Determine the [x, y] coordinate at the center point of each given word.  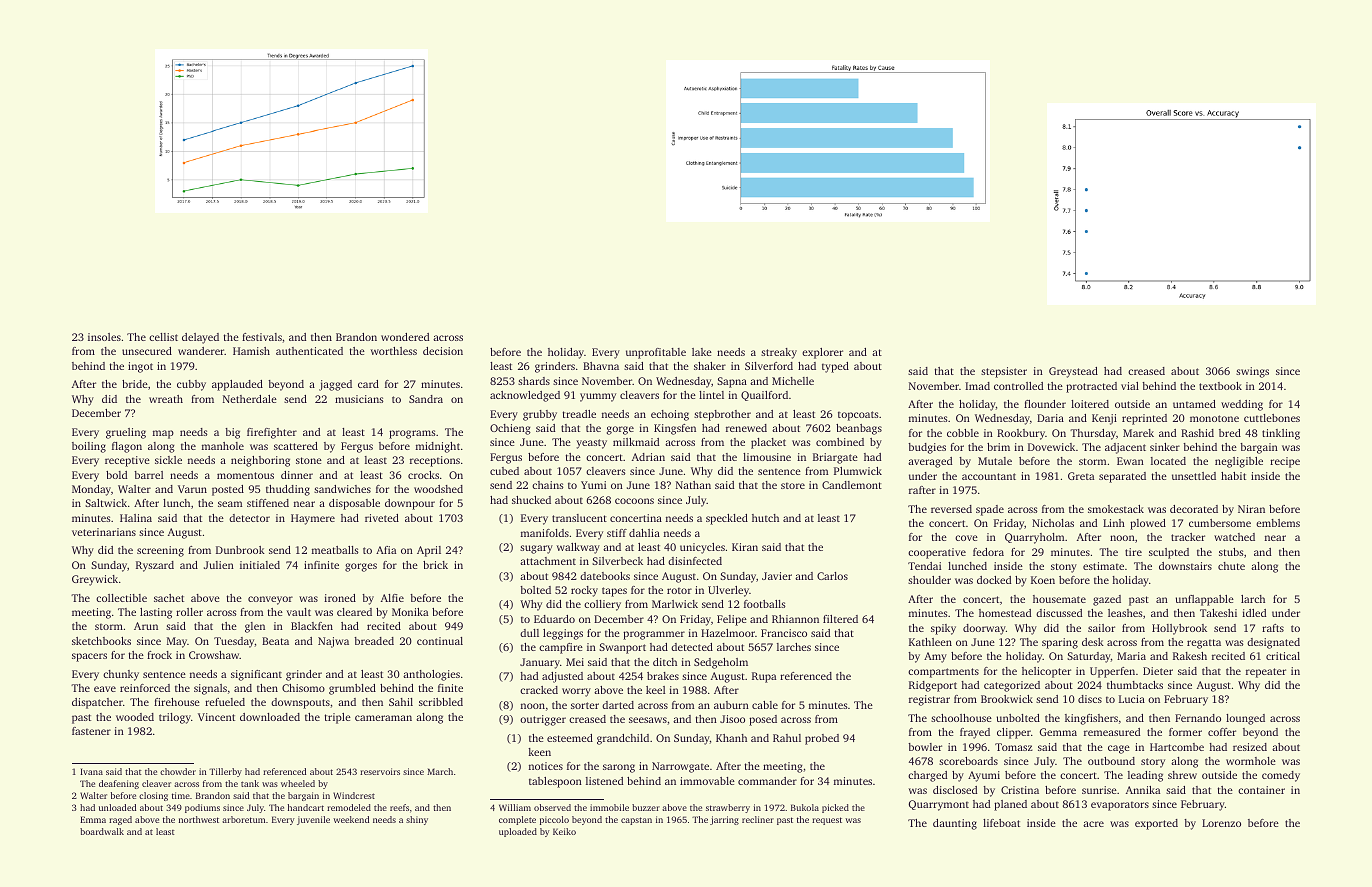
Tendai [924, 566]
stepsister [1004, 372]
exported [1156, 824]
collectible [121, 598]
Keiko [564, 831]
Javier [777, 576]
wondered [405, 337]
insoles [104, 337]
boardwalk [102, 831]
